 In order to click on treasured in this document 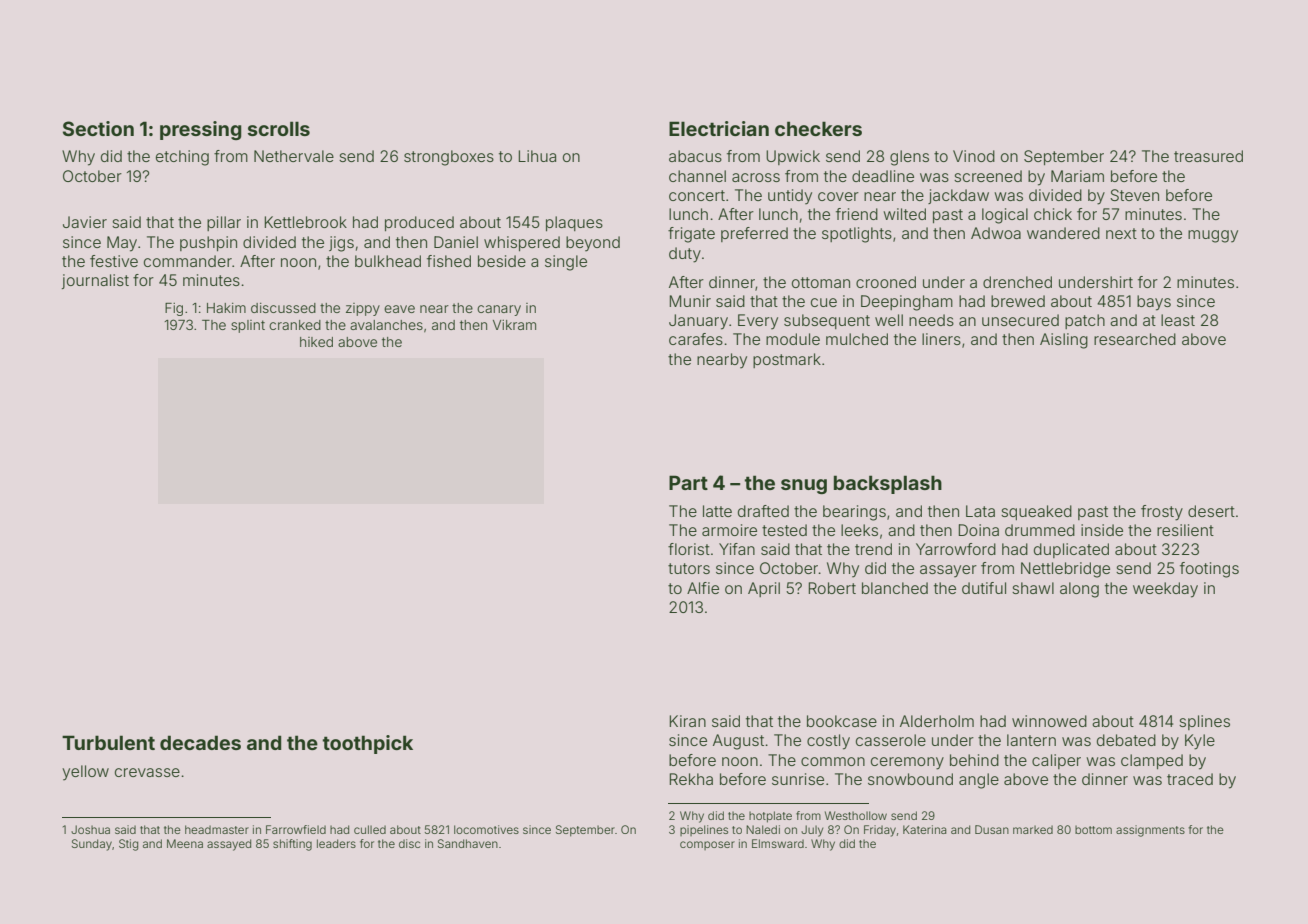, I will do `click(1208, 156)`.
